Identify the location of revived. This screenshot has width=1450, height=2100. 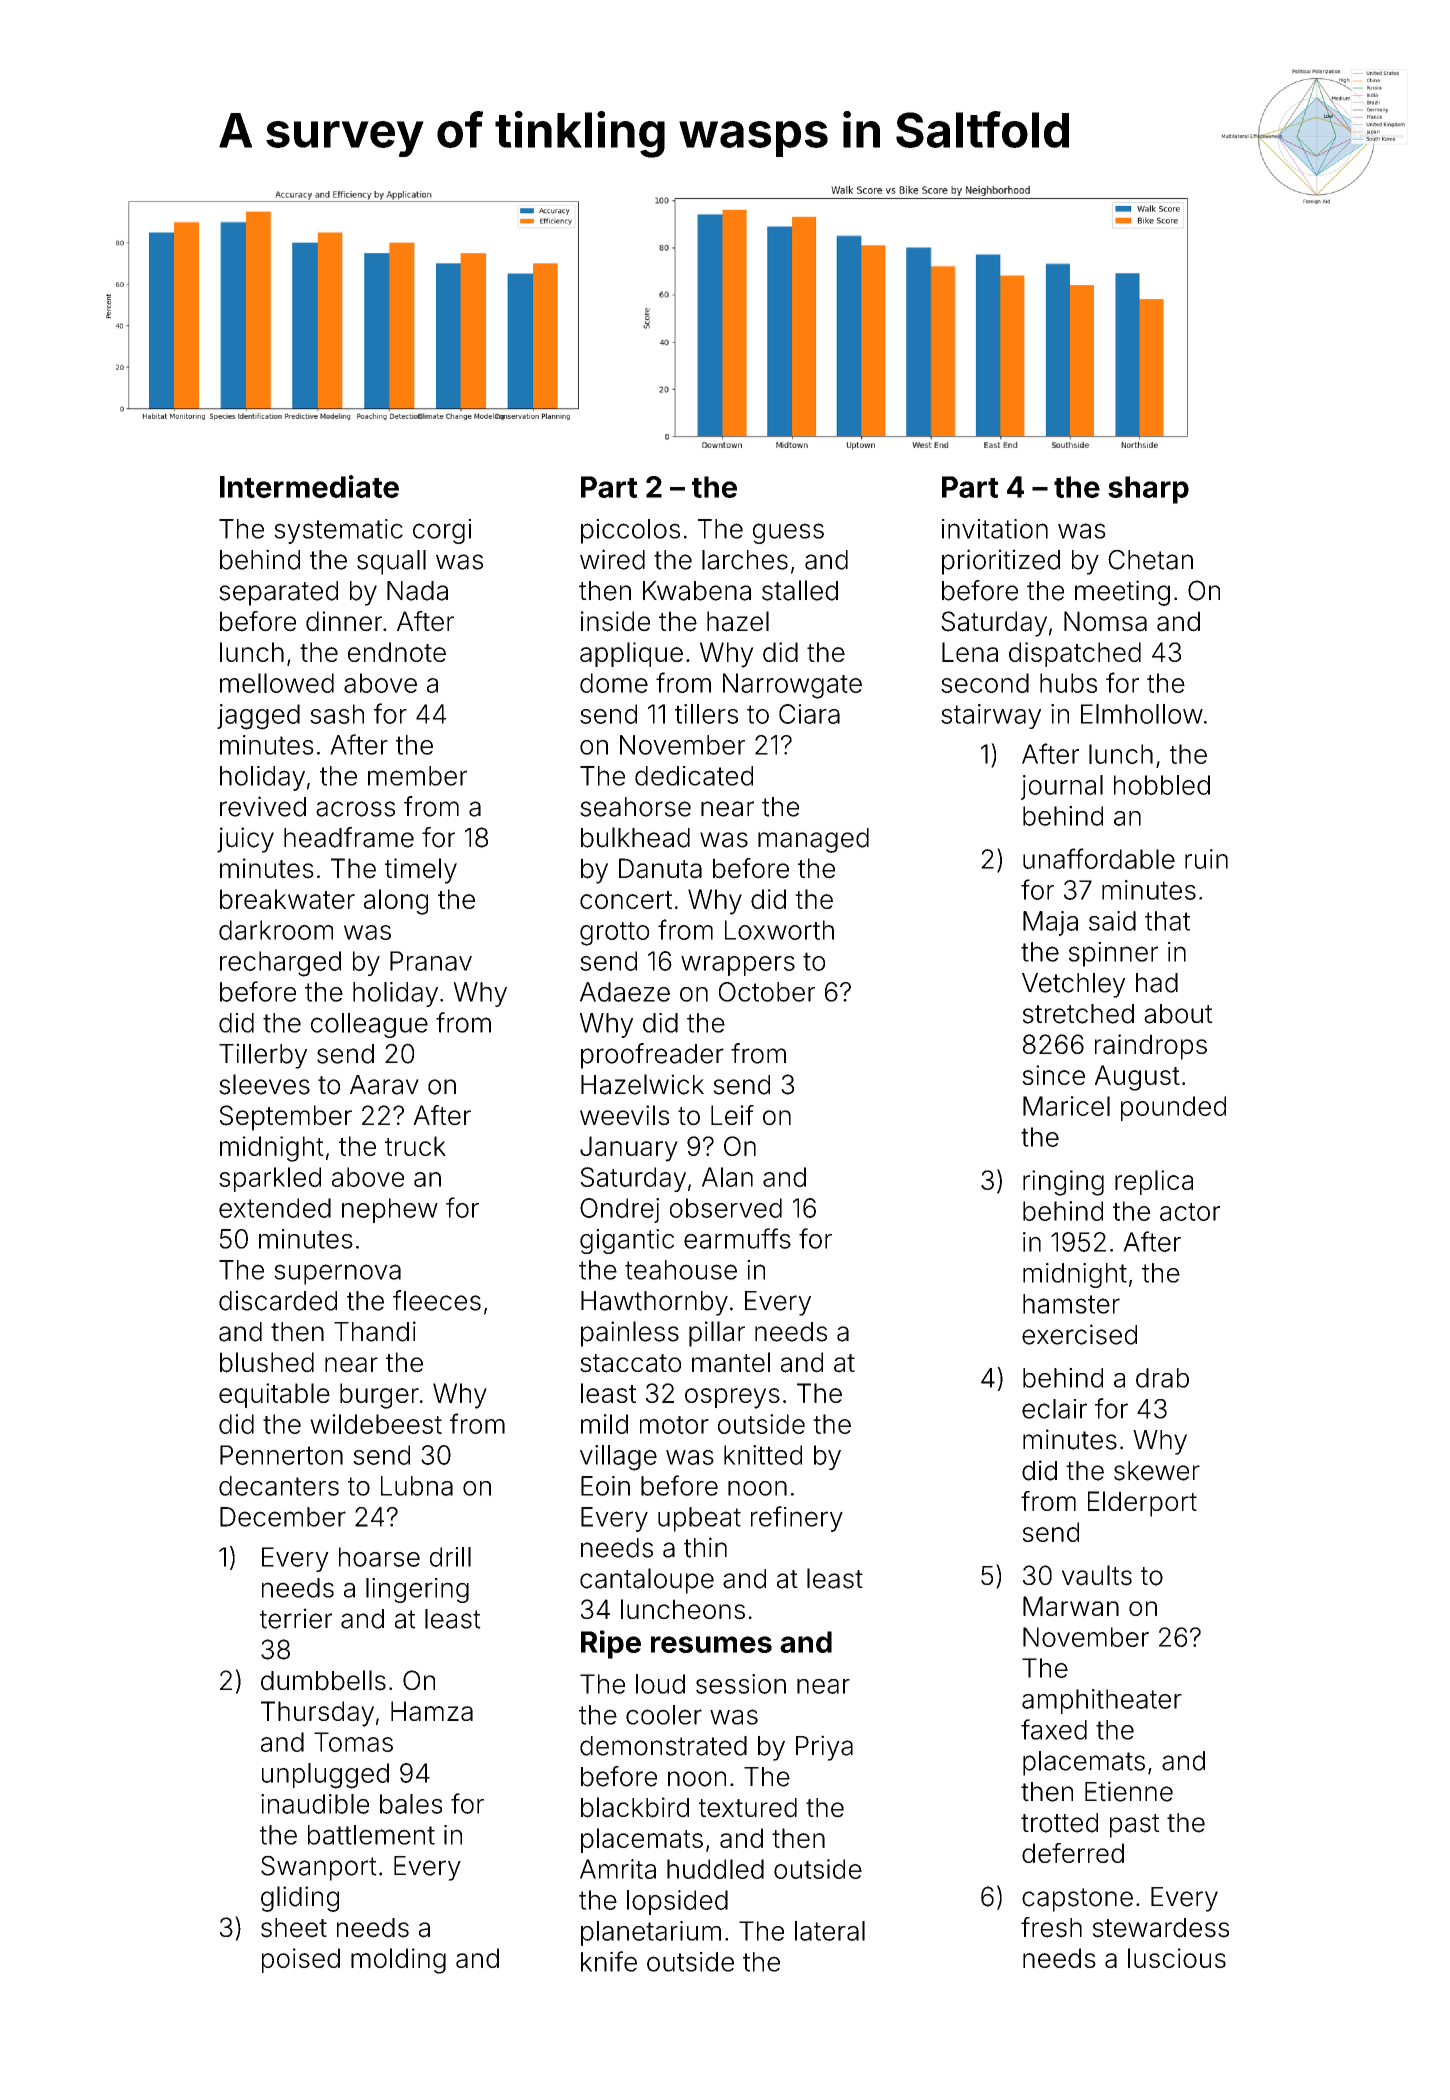
(263, 806).
